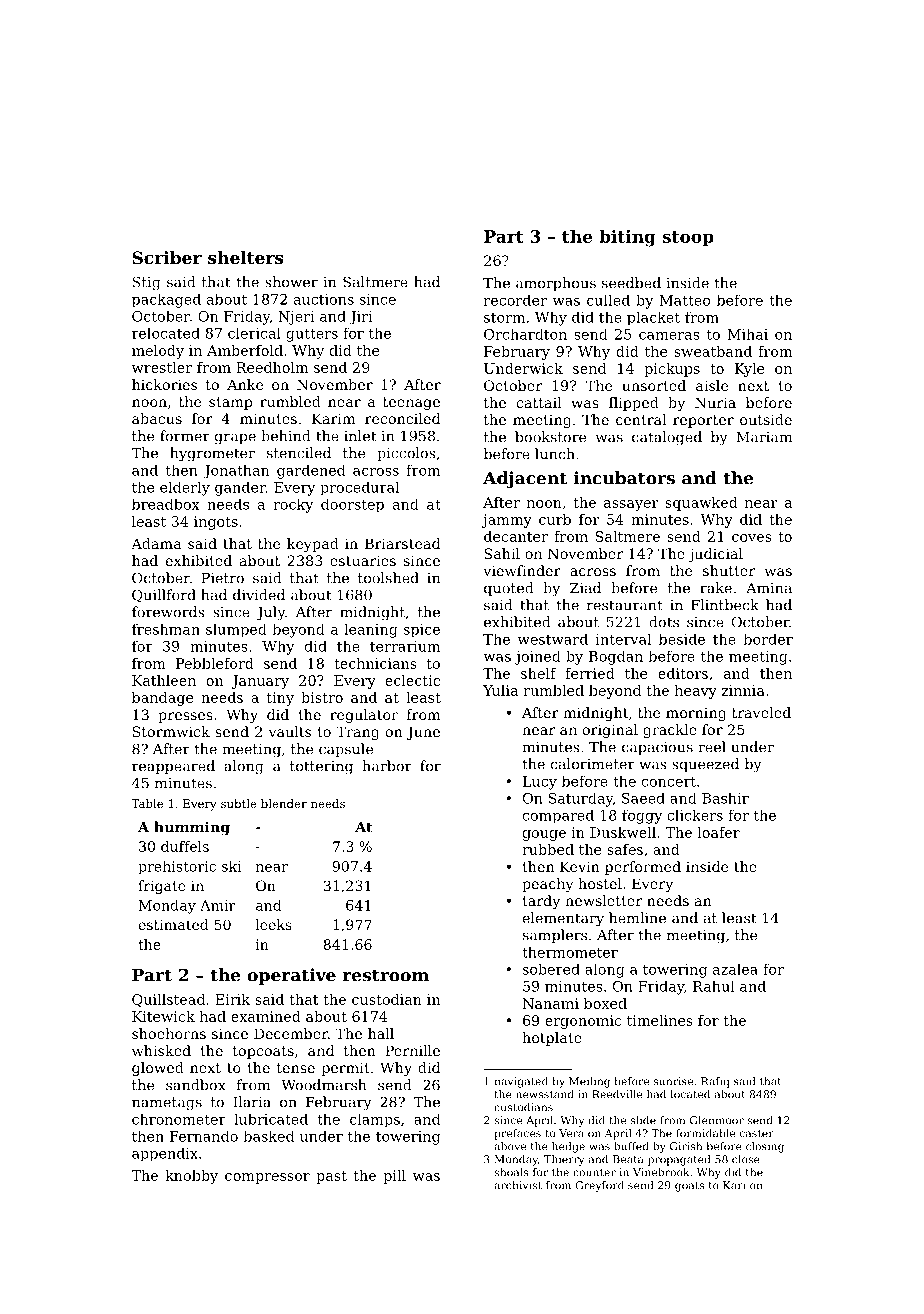  I want to click on restroom, so click(386, 975).
